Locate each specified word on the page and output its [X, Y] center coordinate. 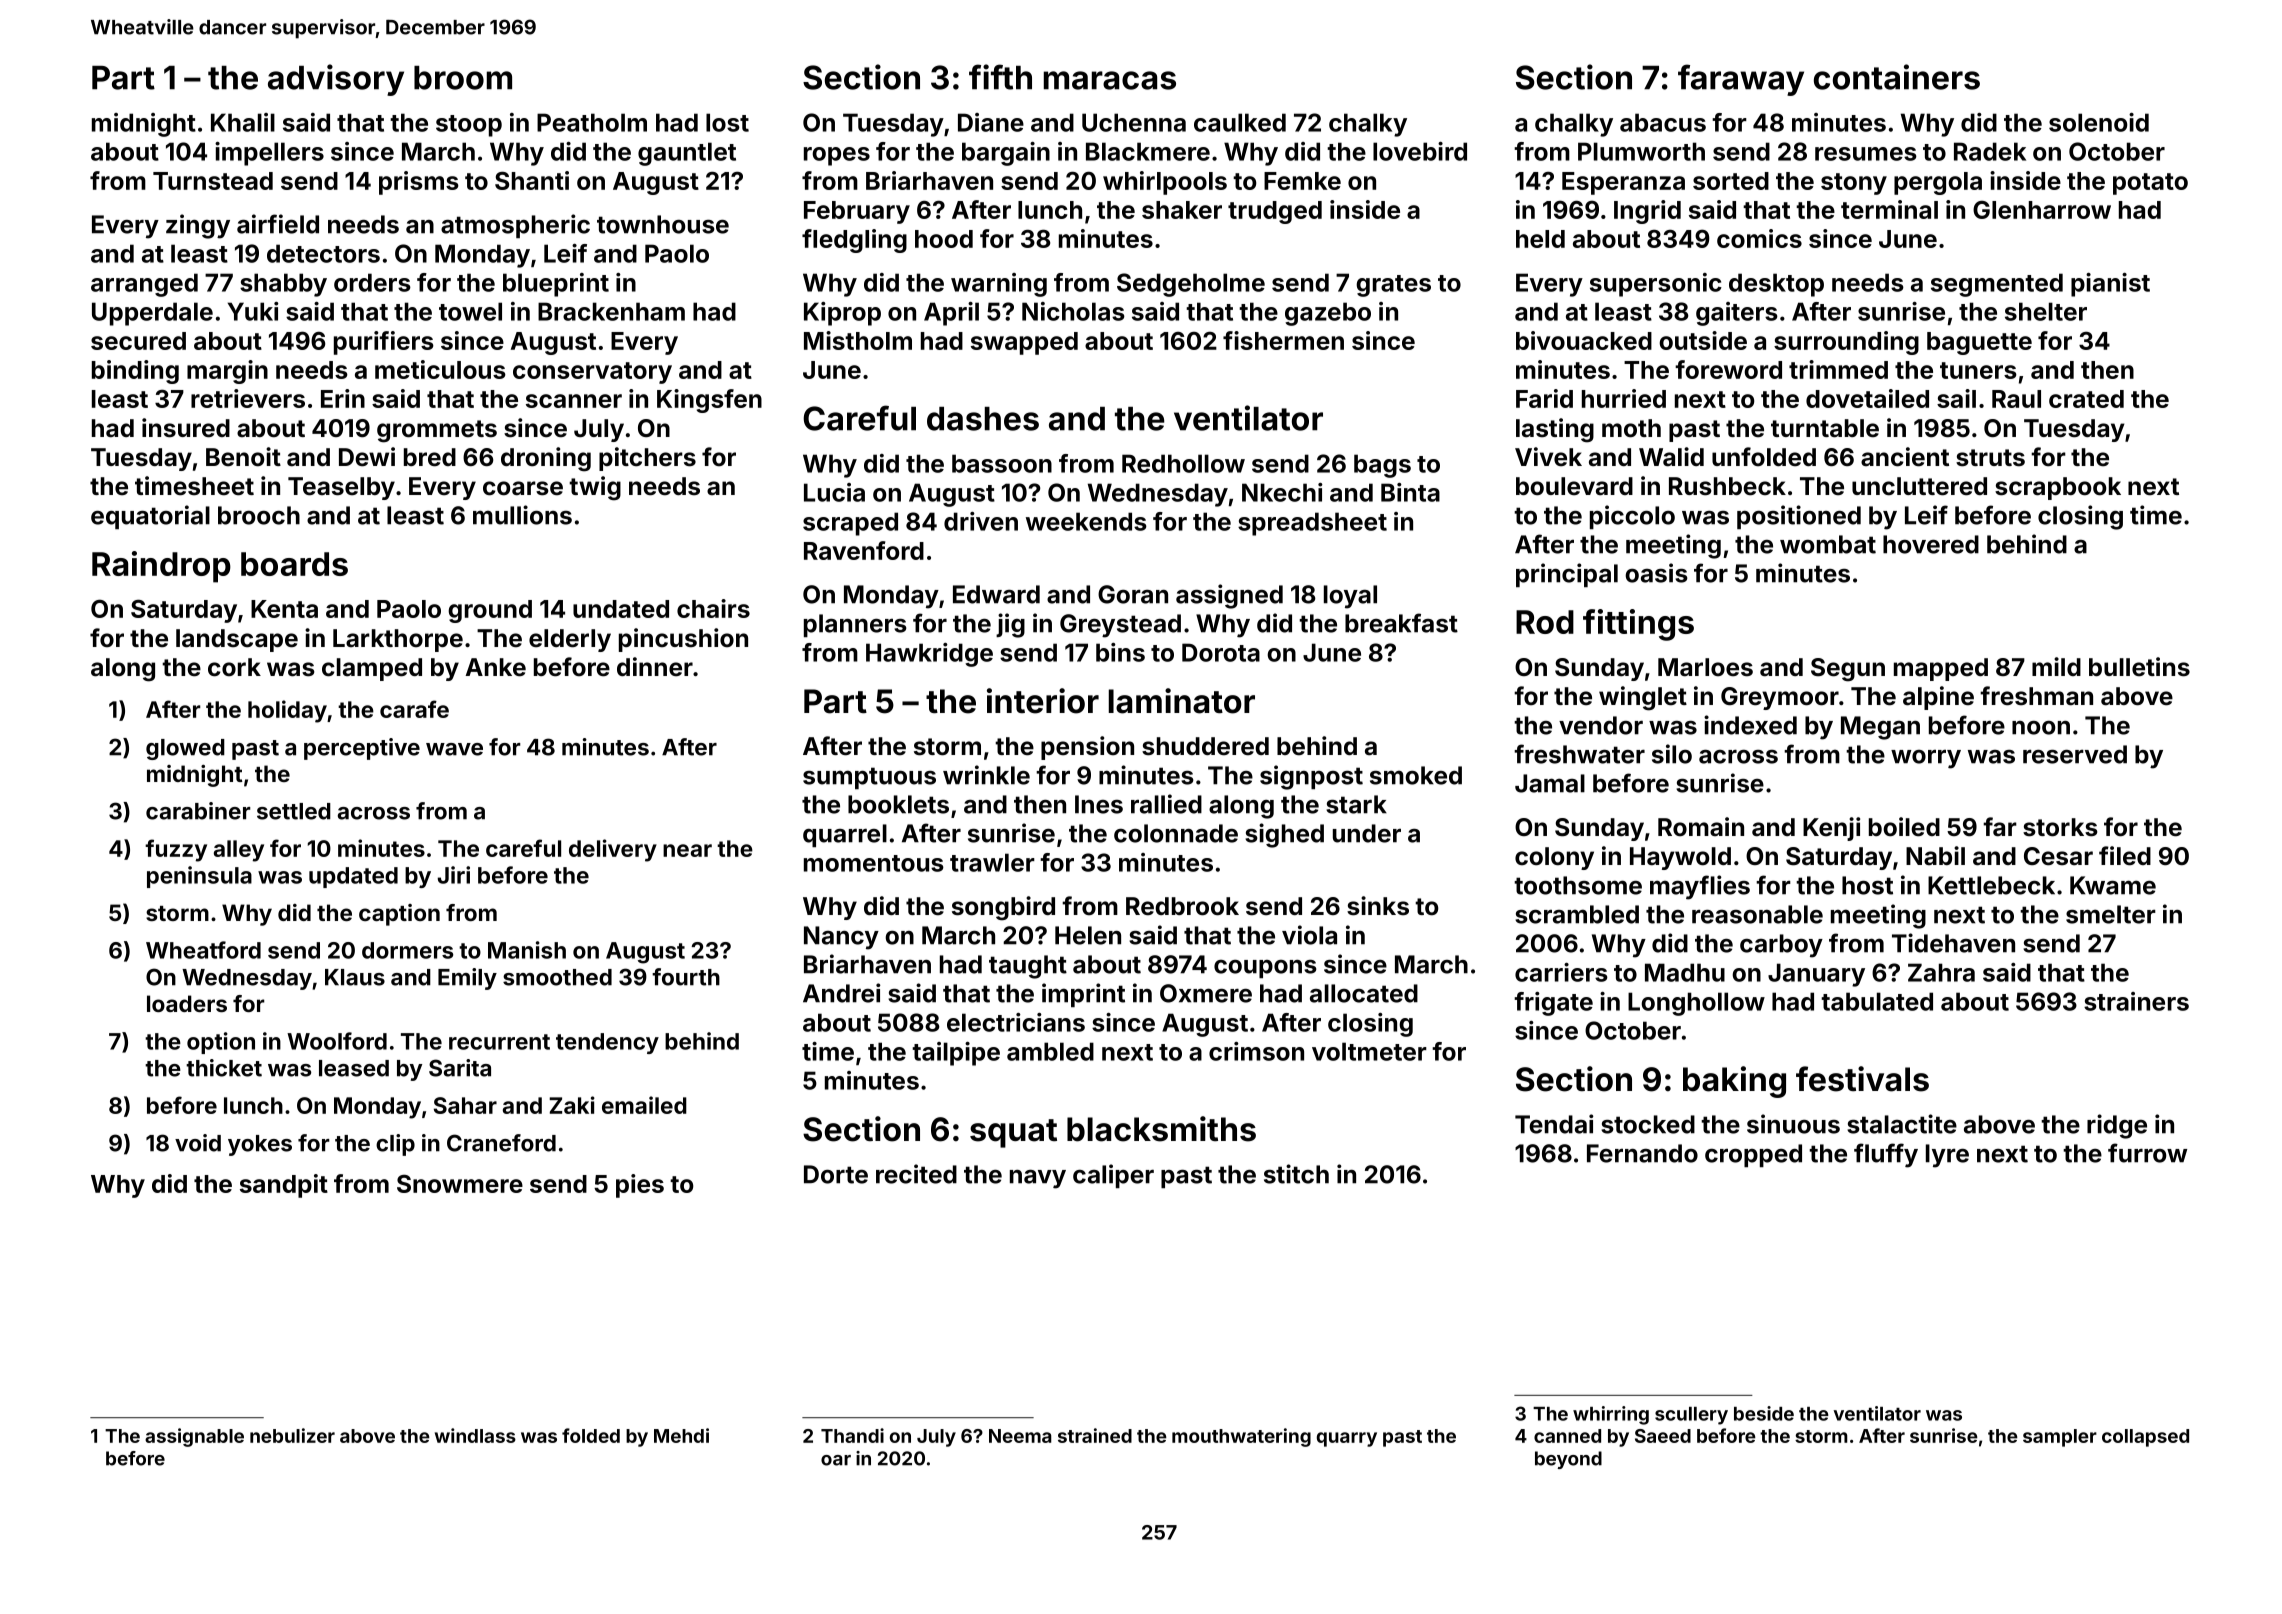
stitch [1296, 1174]
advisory [336, 80]
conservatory [592, 373]
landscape [237, 640]
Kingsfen [709, 401]
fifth [1000, 77]
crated [2086, 399]
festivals [1862, 1079]
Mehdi [681, 1435]
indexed [1750, 725]
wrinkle [986, 775]
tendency [607, 1043]
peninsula [199, 877]
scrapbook [2058, 488]
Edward [996, 594]
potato [2150, 184]
